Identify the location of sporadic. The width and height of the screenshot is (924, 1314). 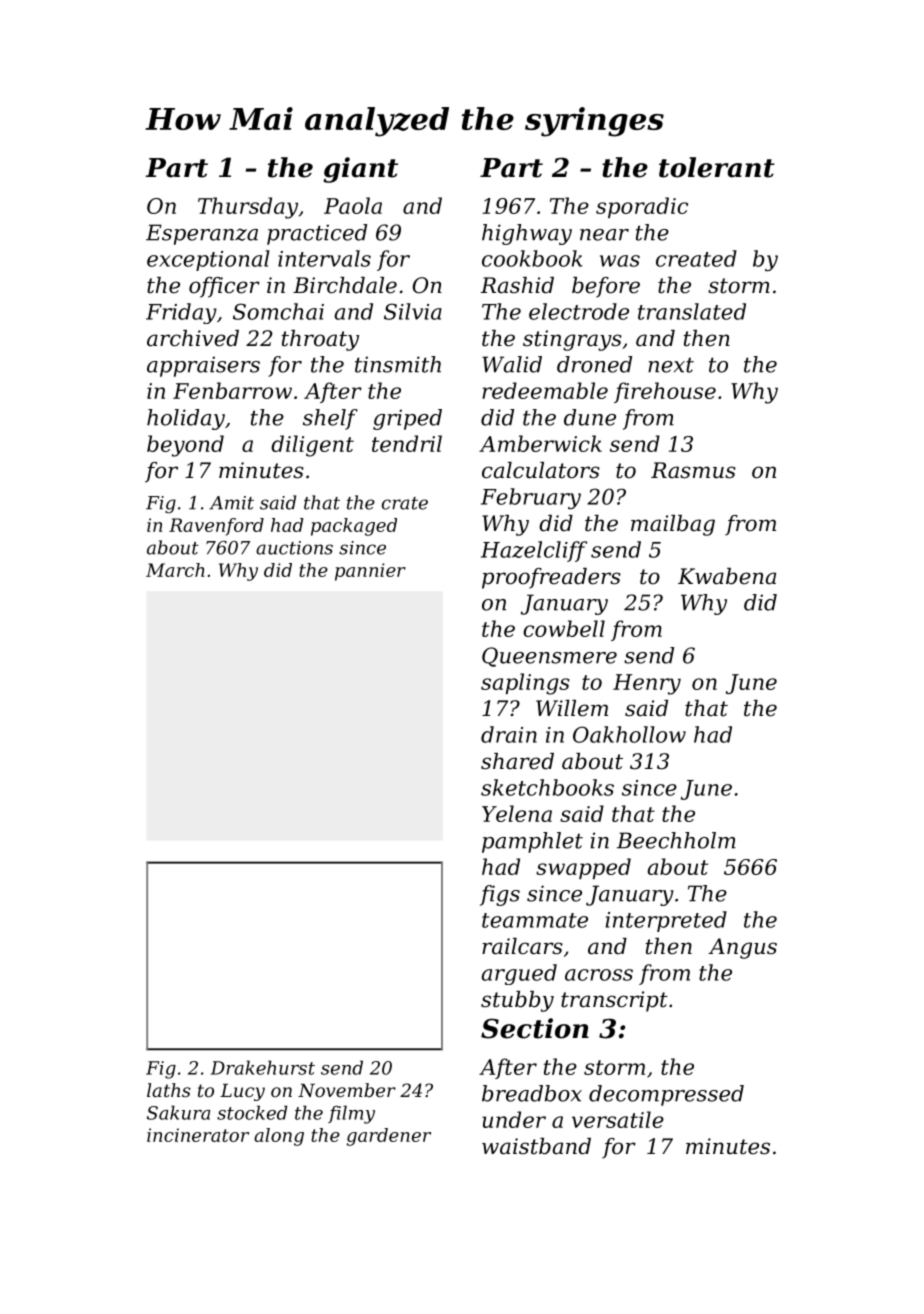
(642, 207).
